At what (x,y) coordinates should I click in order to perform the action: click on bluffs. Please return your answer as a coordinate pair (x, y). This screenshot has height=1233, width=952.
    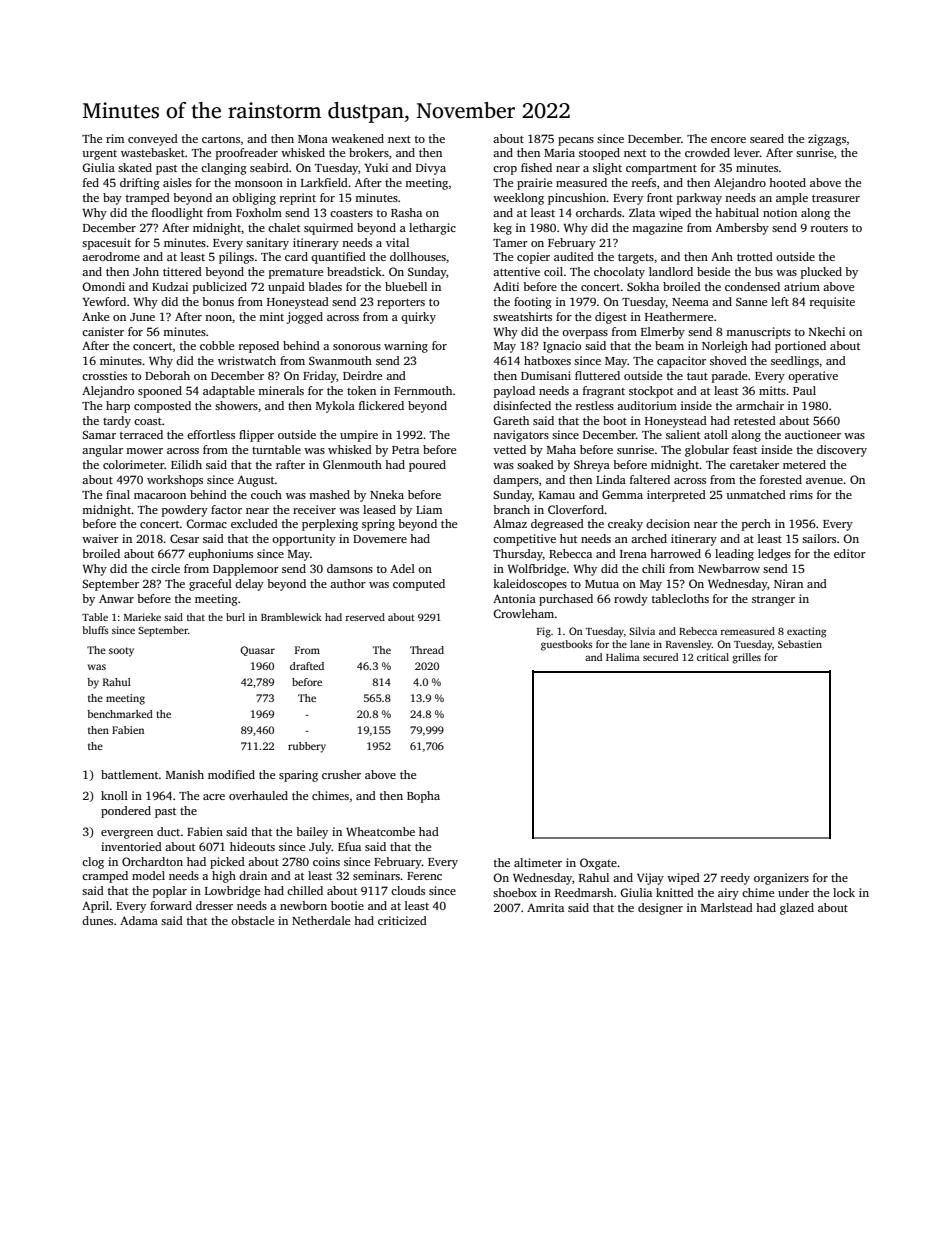
    Looking at the image, I should click on (95, 630).
